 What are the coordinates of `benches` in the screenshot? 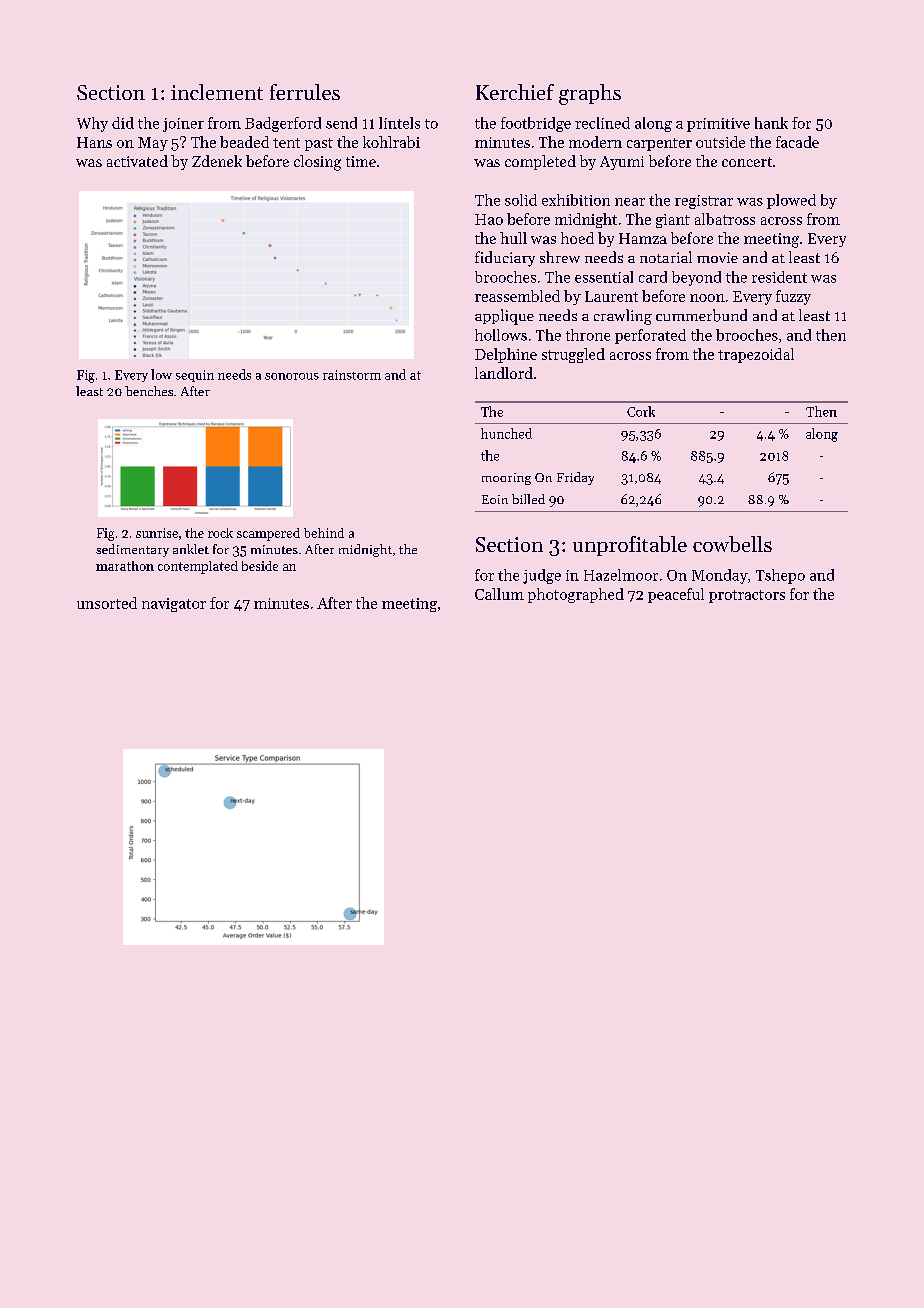 It's located at (149, 391).
